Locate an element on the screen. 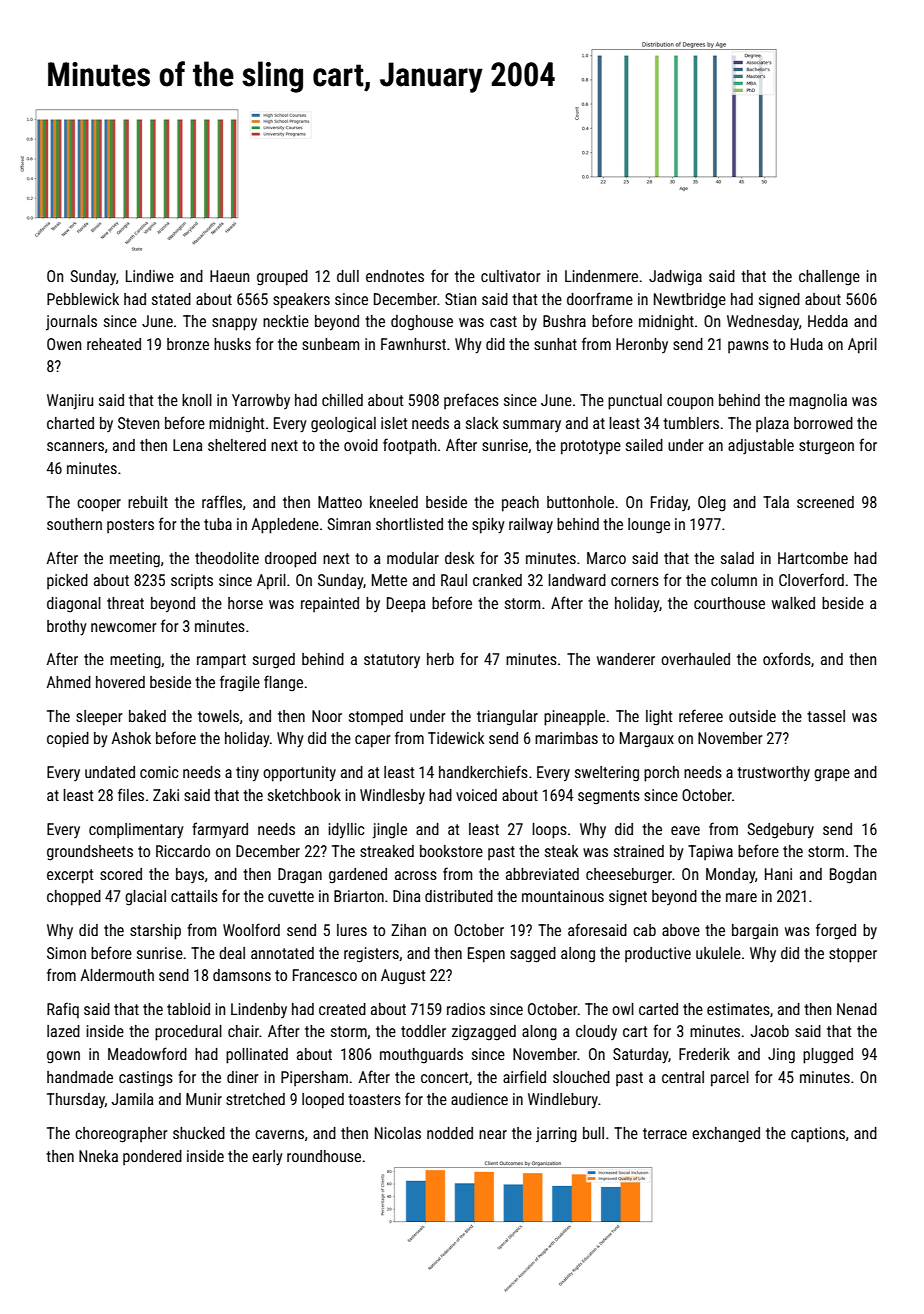 The height and width of the screenshot is (1314, 924). islet is located at coordinates (394, 423).
